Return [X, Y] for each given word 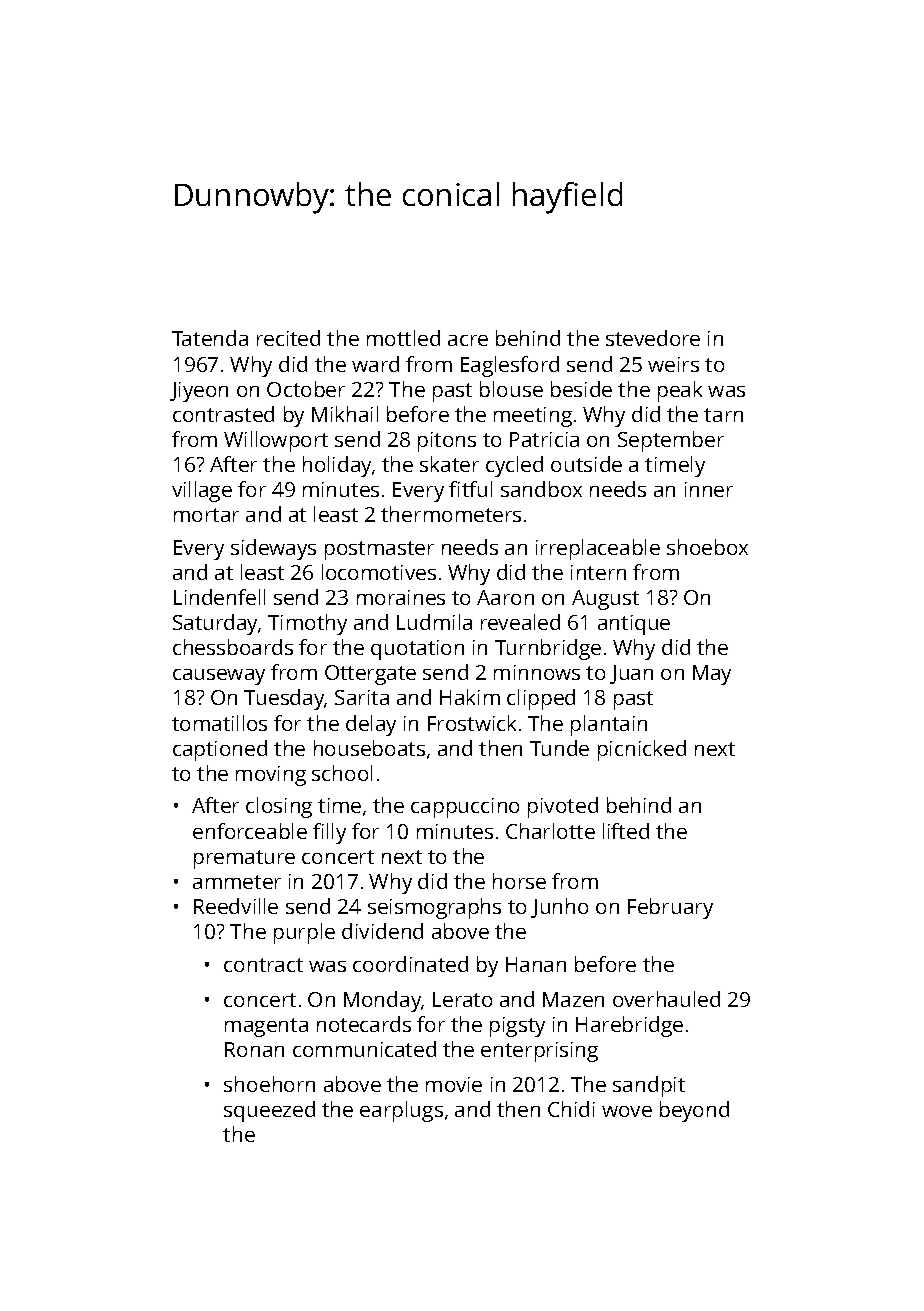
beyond [694, 1111]
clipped [541, 699]
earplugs [401, 1111]
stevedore [653, 338]
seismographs [434, 908]
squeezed [269, 1111]
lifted [626, 831]
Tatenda [210, 338]
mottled [403, 338]
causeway [219, 677]
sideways [273, 549]
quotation [417, 650]
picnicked [642, 750]
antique [634, 625]
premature [244, 859]
